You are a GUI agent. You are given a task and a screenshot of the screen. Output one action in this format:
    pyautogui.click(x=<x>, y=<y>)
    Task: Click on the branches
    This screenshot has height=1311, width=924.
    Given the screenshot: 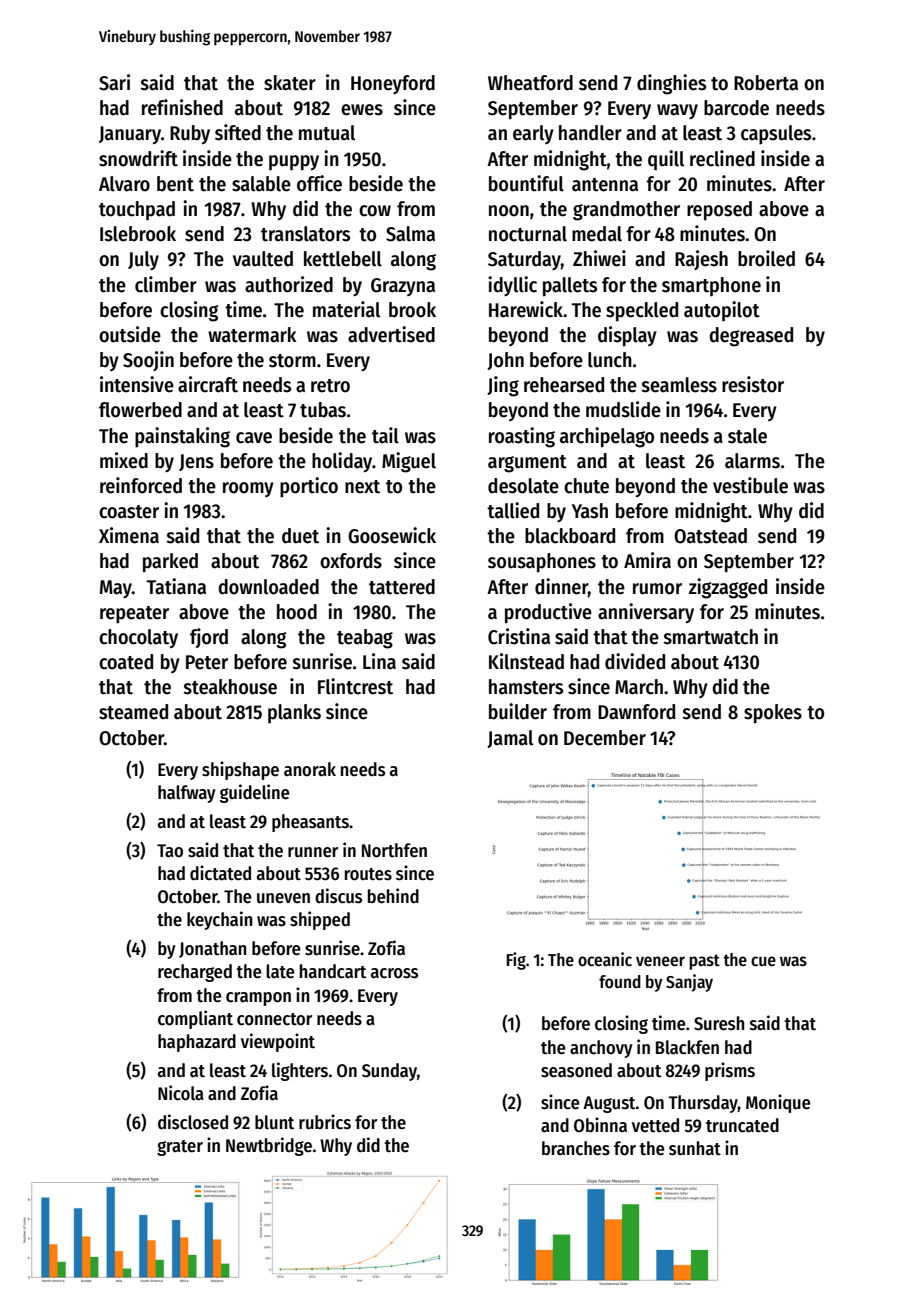 What is the action you would take?
    pyautogui.click(x=576, y=1148)
